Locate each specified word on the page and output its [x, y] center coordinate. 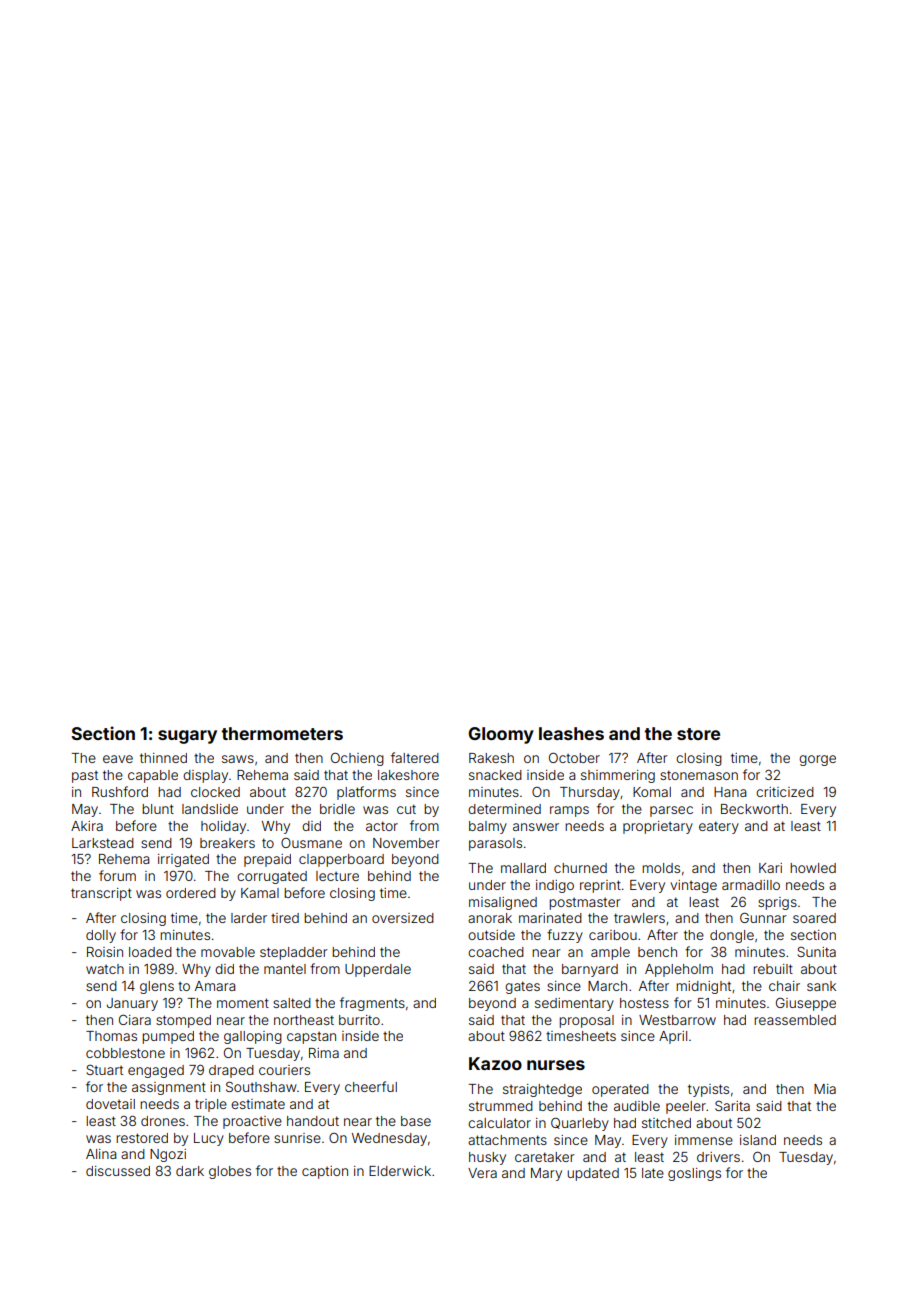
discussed [118, 1171]
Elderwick [400, 1171]
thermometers [282, 733]
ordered [191, 893]
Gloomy [501, 735]
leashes [571, 733]
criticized [785, 792]
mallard [523, 868]
